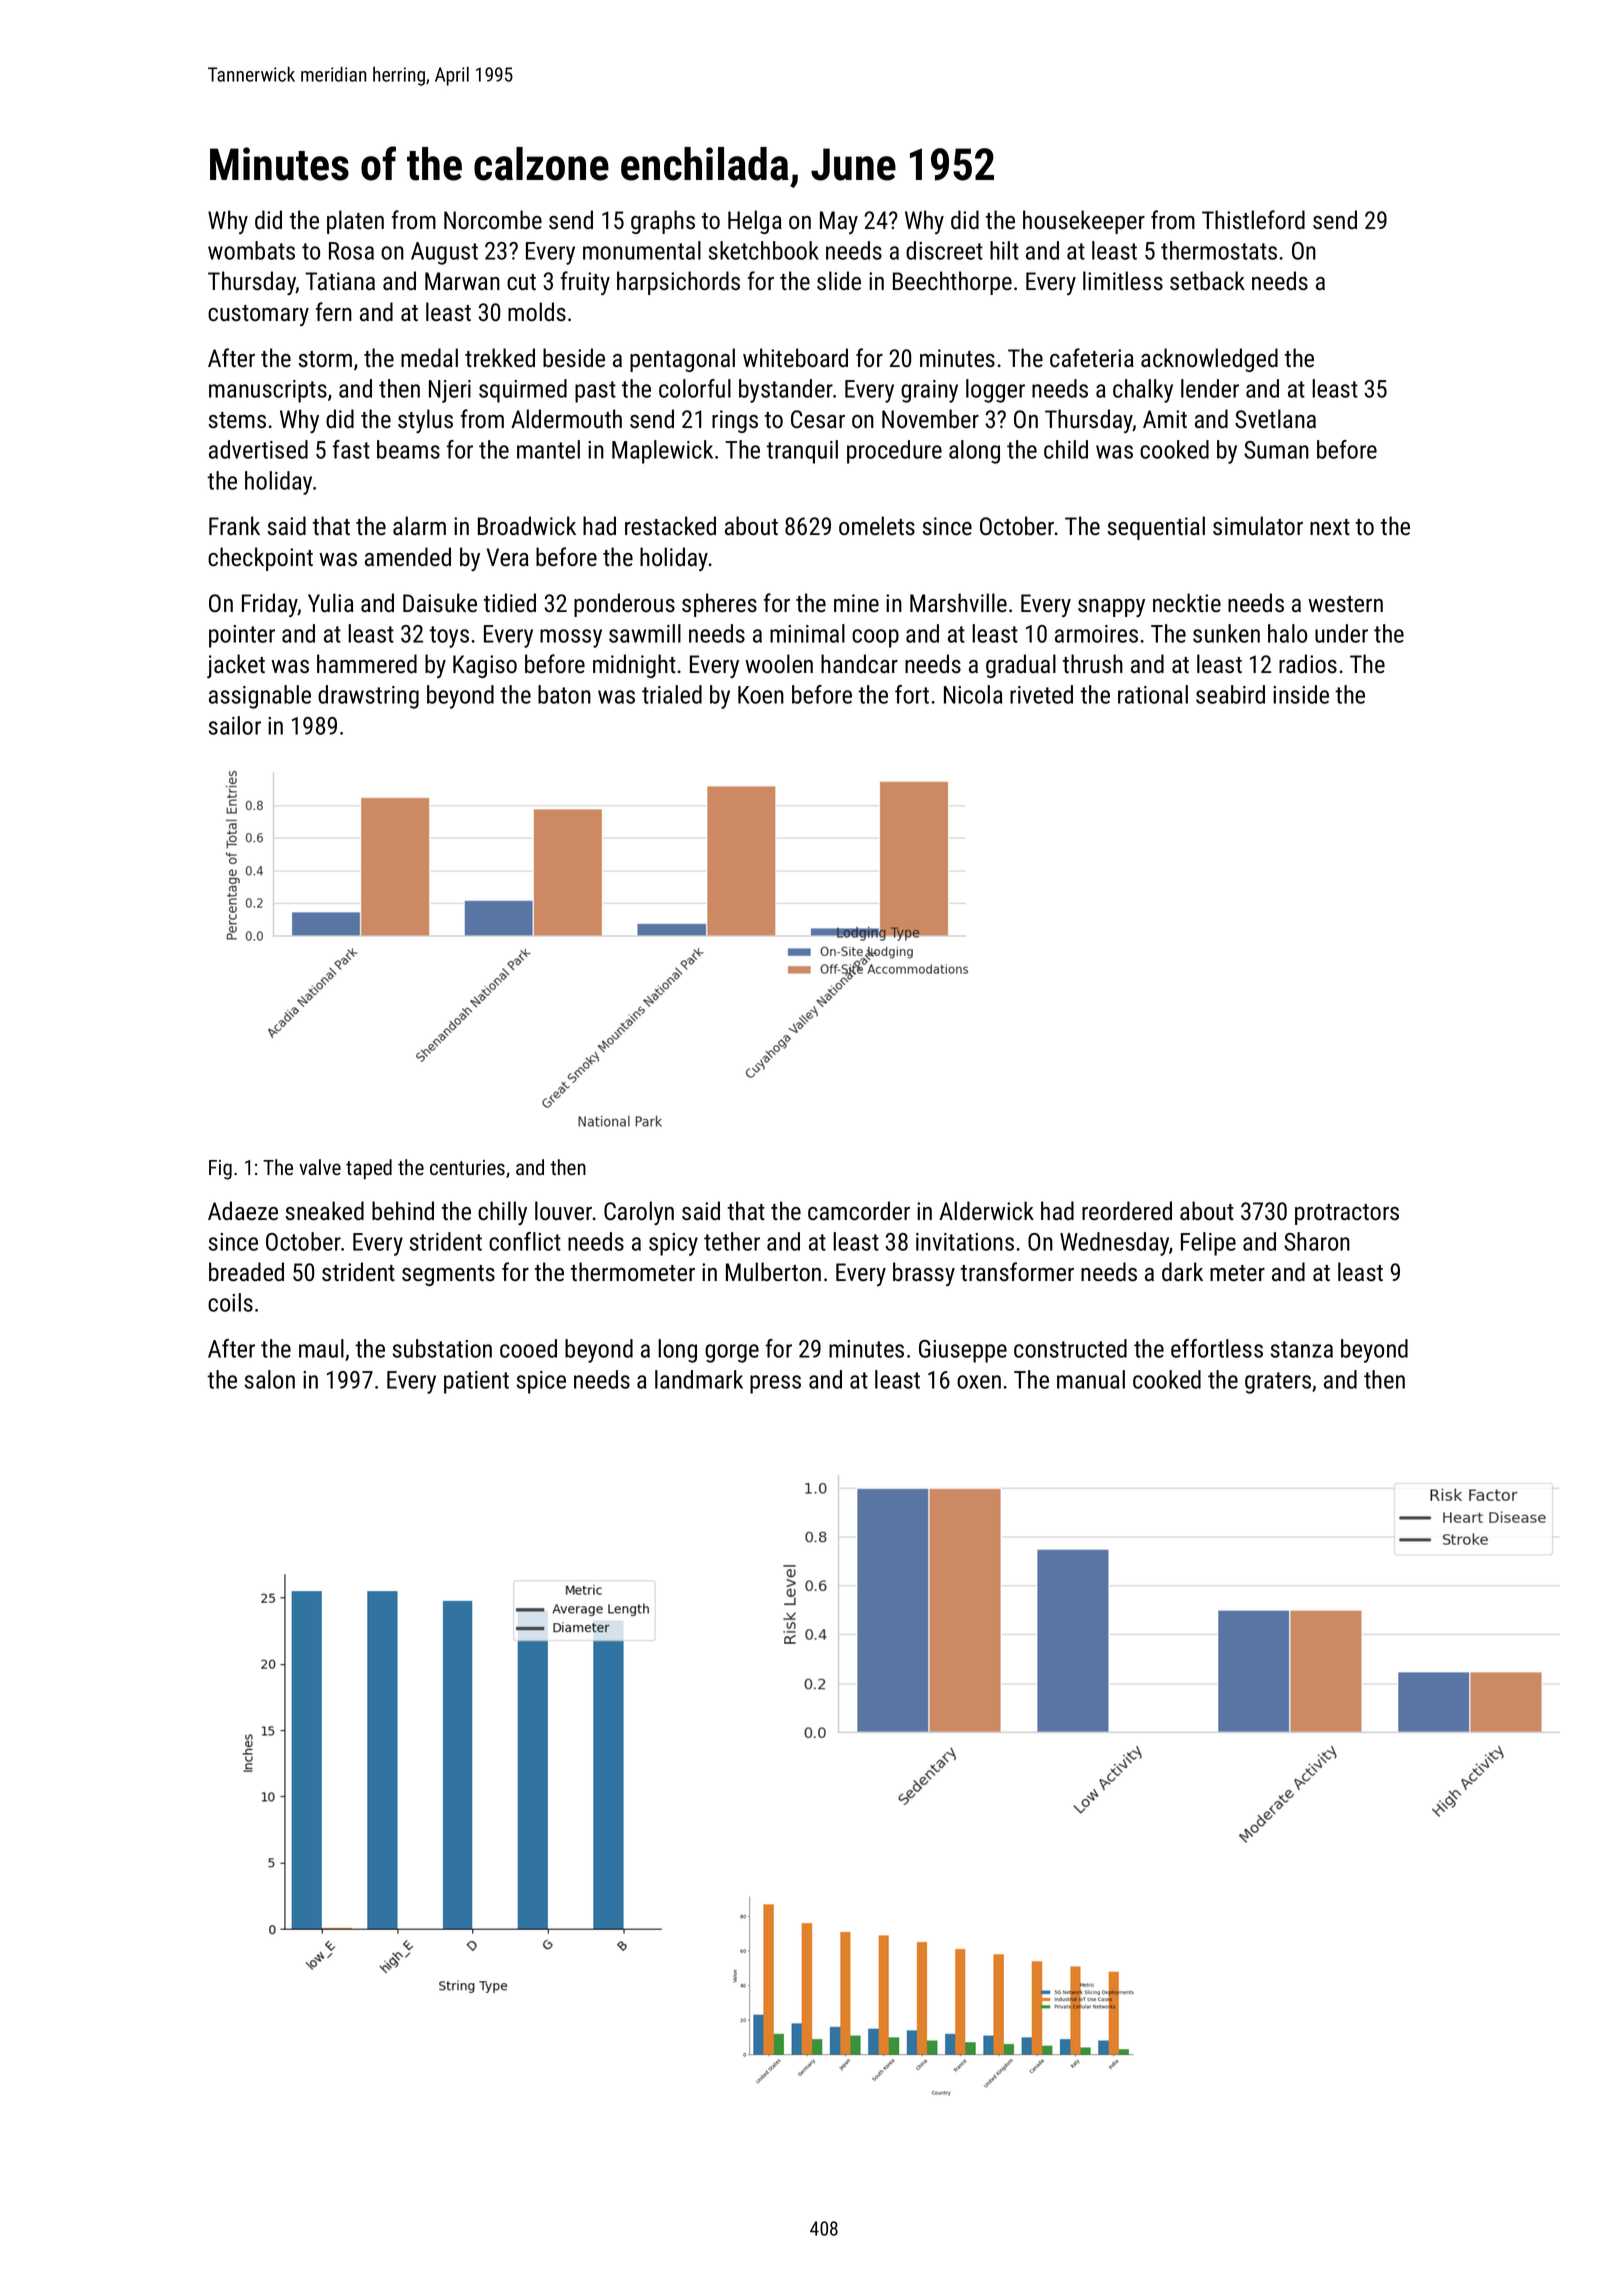  I want to click on brassy, so click(924, 1274).
